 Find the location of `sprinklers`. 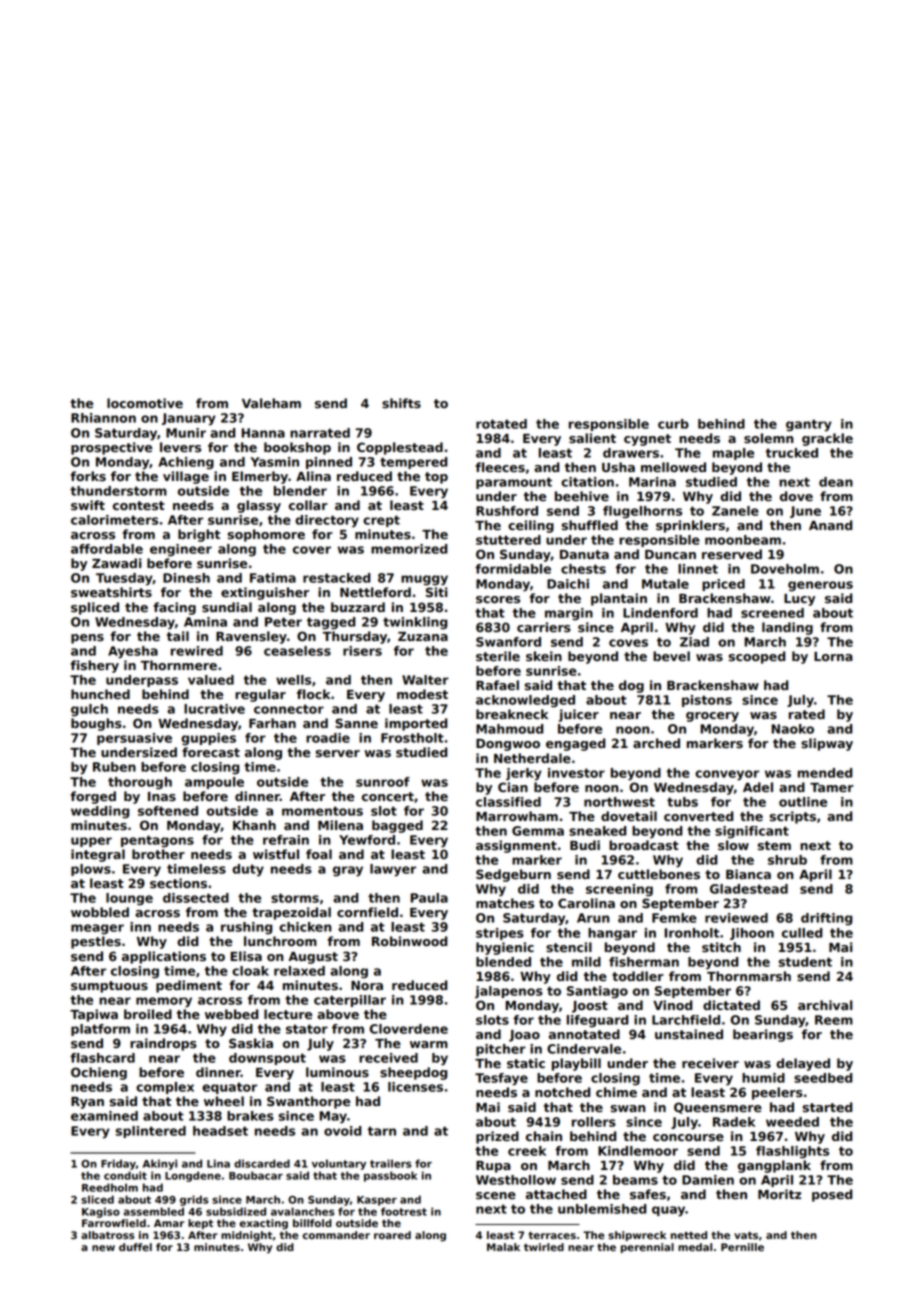

sprinklers is located at coordinates (690, 526).
